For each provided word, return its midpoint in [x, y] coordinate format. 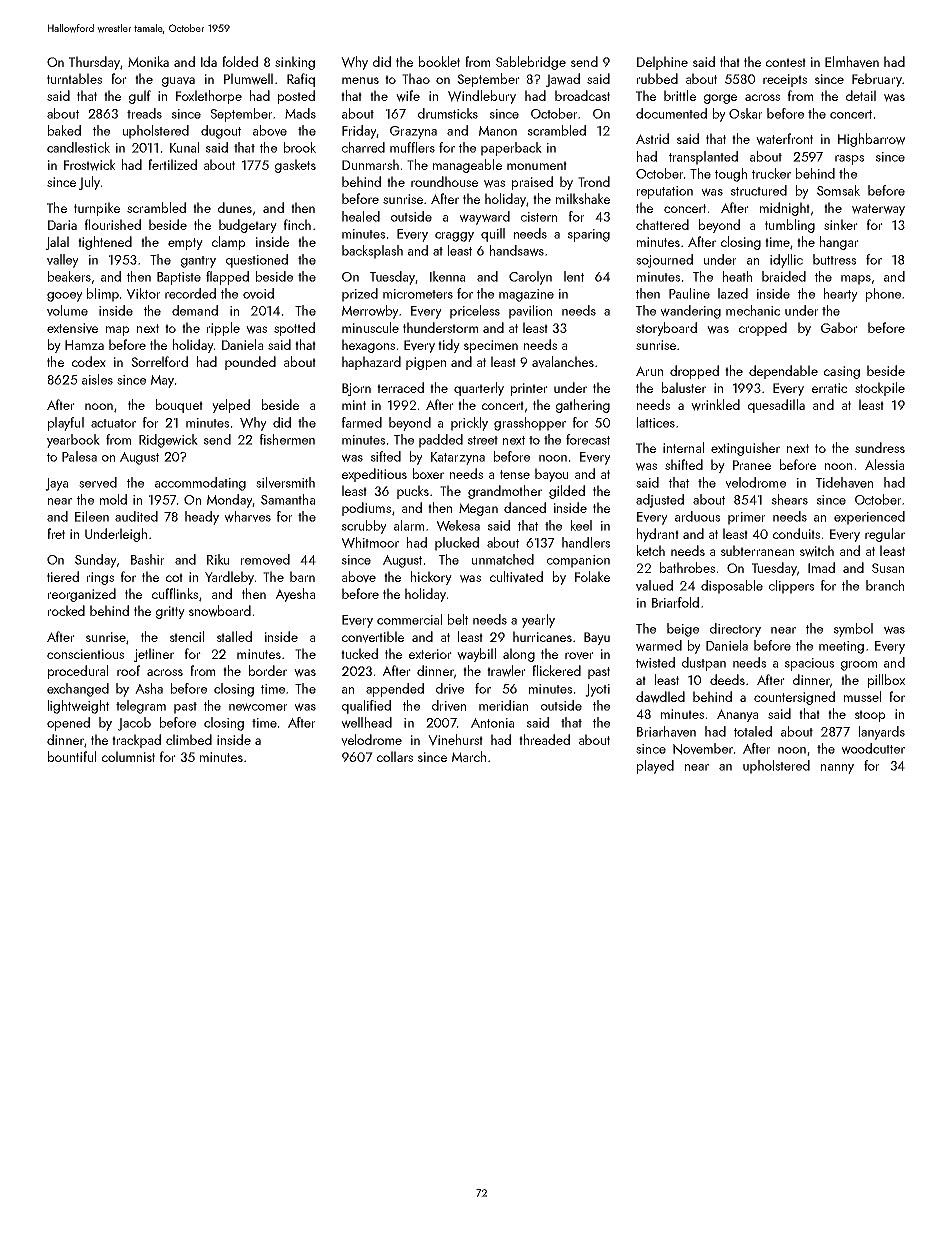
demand [195, 310]
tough [731, 175]
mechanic [753, 310]
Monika [148, 61]
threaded [544, 739]
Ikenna [447, 276]
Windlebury [482, 97]
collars [395, 756]
